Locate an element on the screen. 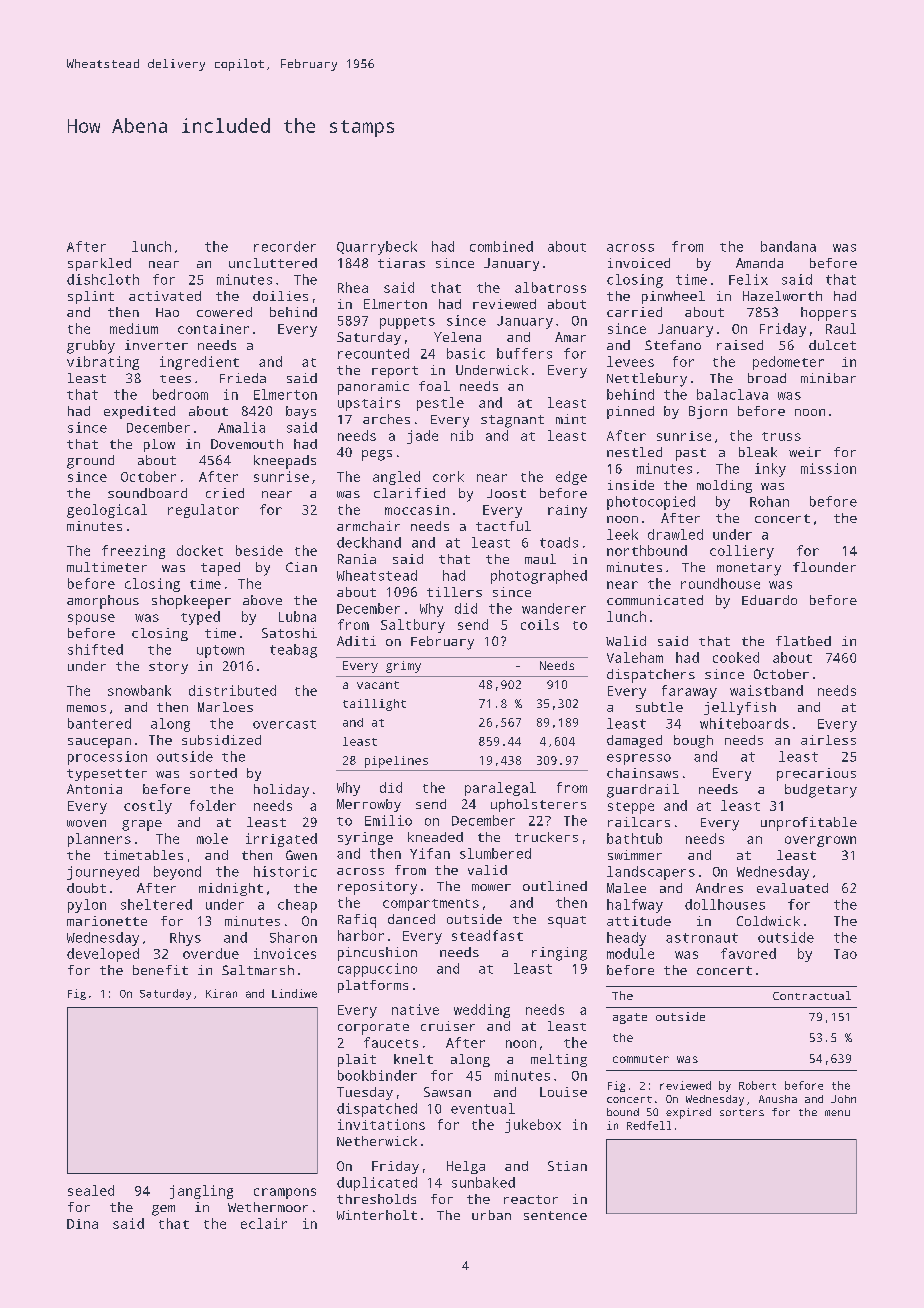 The height and width of the screenshot is (1308, 924). sorted is located at coordinates (213, 773).
